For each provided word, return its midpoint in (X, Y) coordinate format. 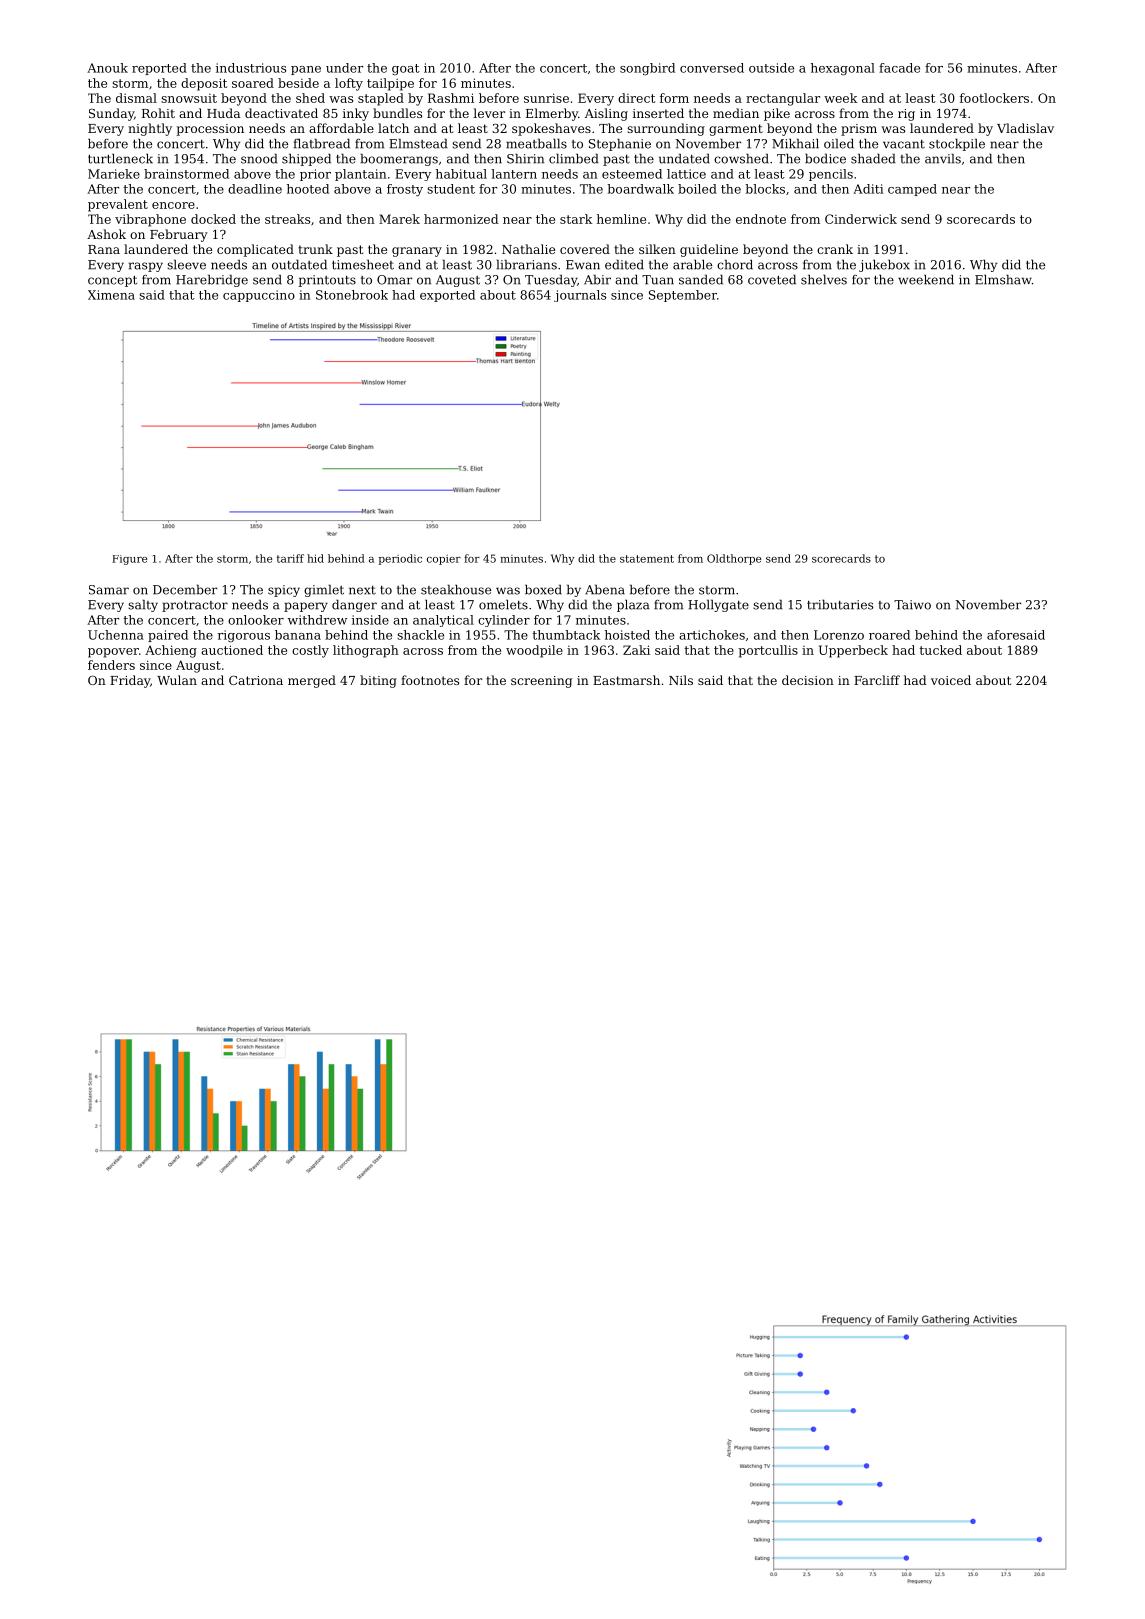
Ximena (111, 295)
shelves (824, 279)
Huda (223, 113)
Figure (129, 560)
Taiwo (912, 605)
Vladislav (1025, 128)
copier (444, 560)
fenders (111, 665)
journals (580, 296)
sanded (701, 279)
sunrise (546, 98)
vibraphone (150, 220)
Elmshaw (1003, 279)
